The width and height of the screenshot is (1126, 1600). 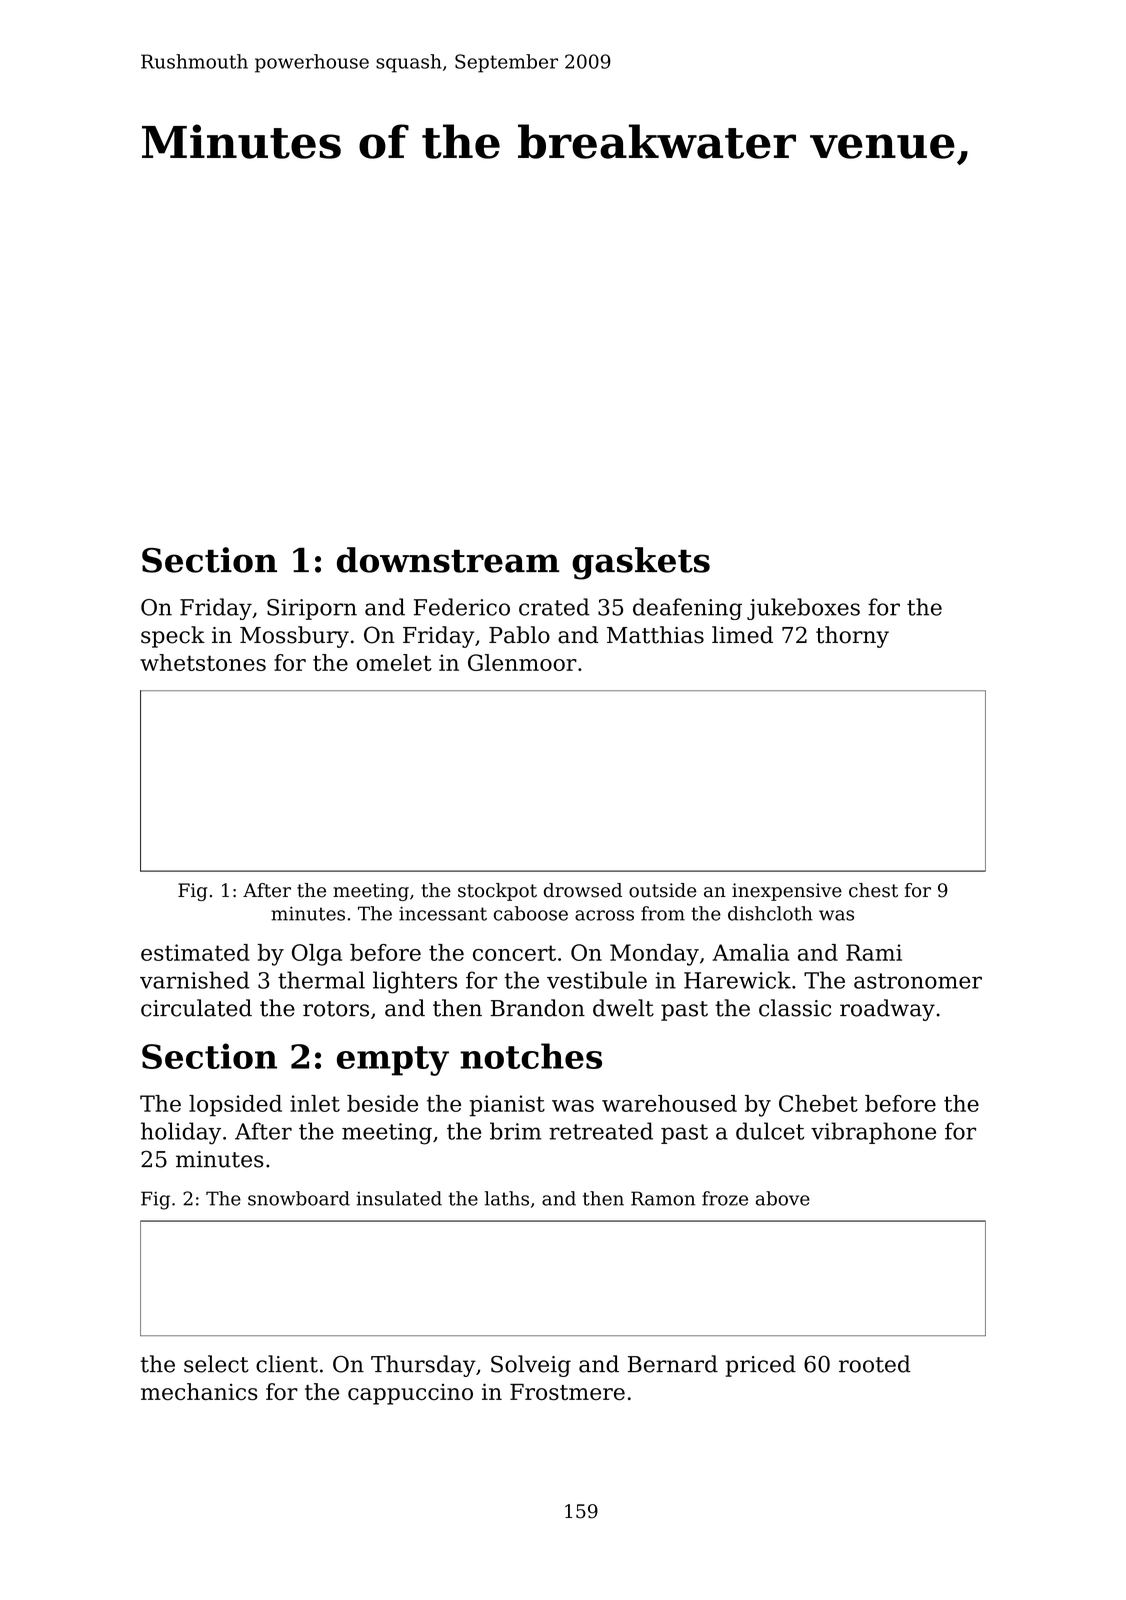 What do you see at coordinates (195, 952) in the screenshot?
I see `estimated` at bounding box center [195, 952].
